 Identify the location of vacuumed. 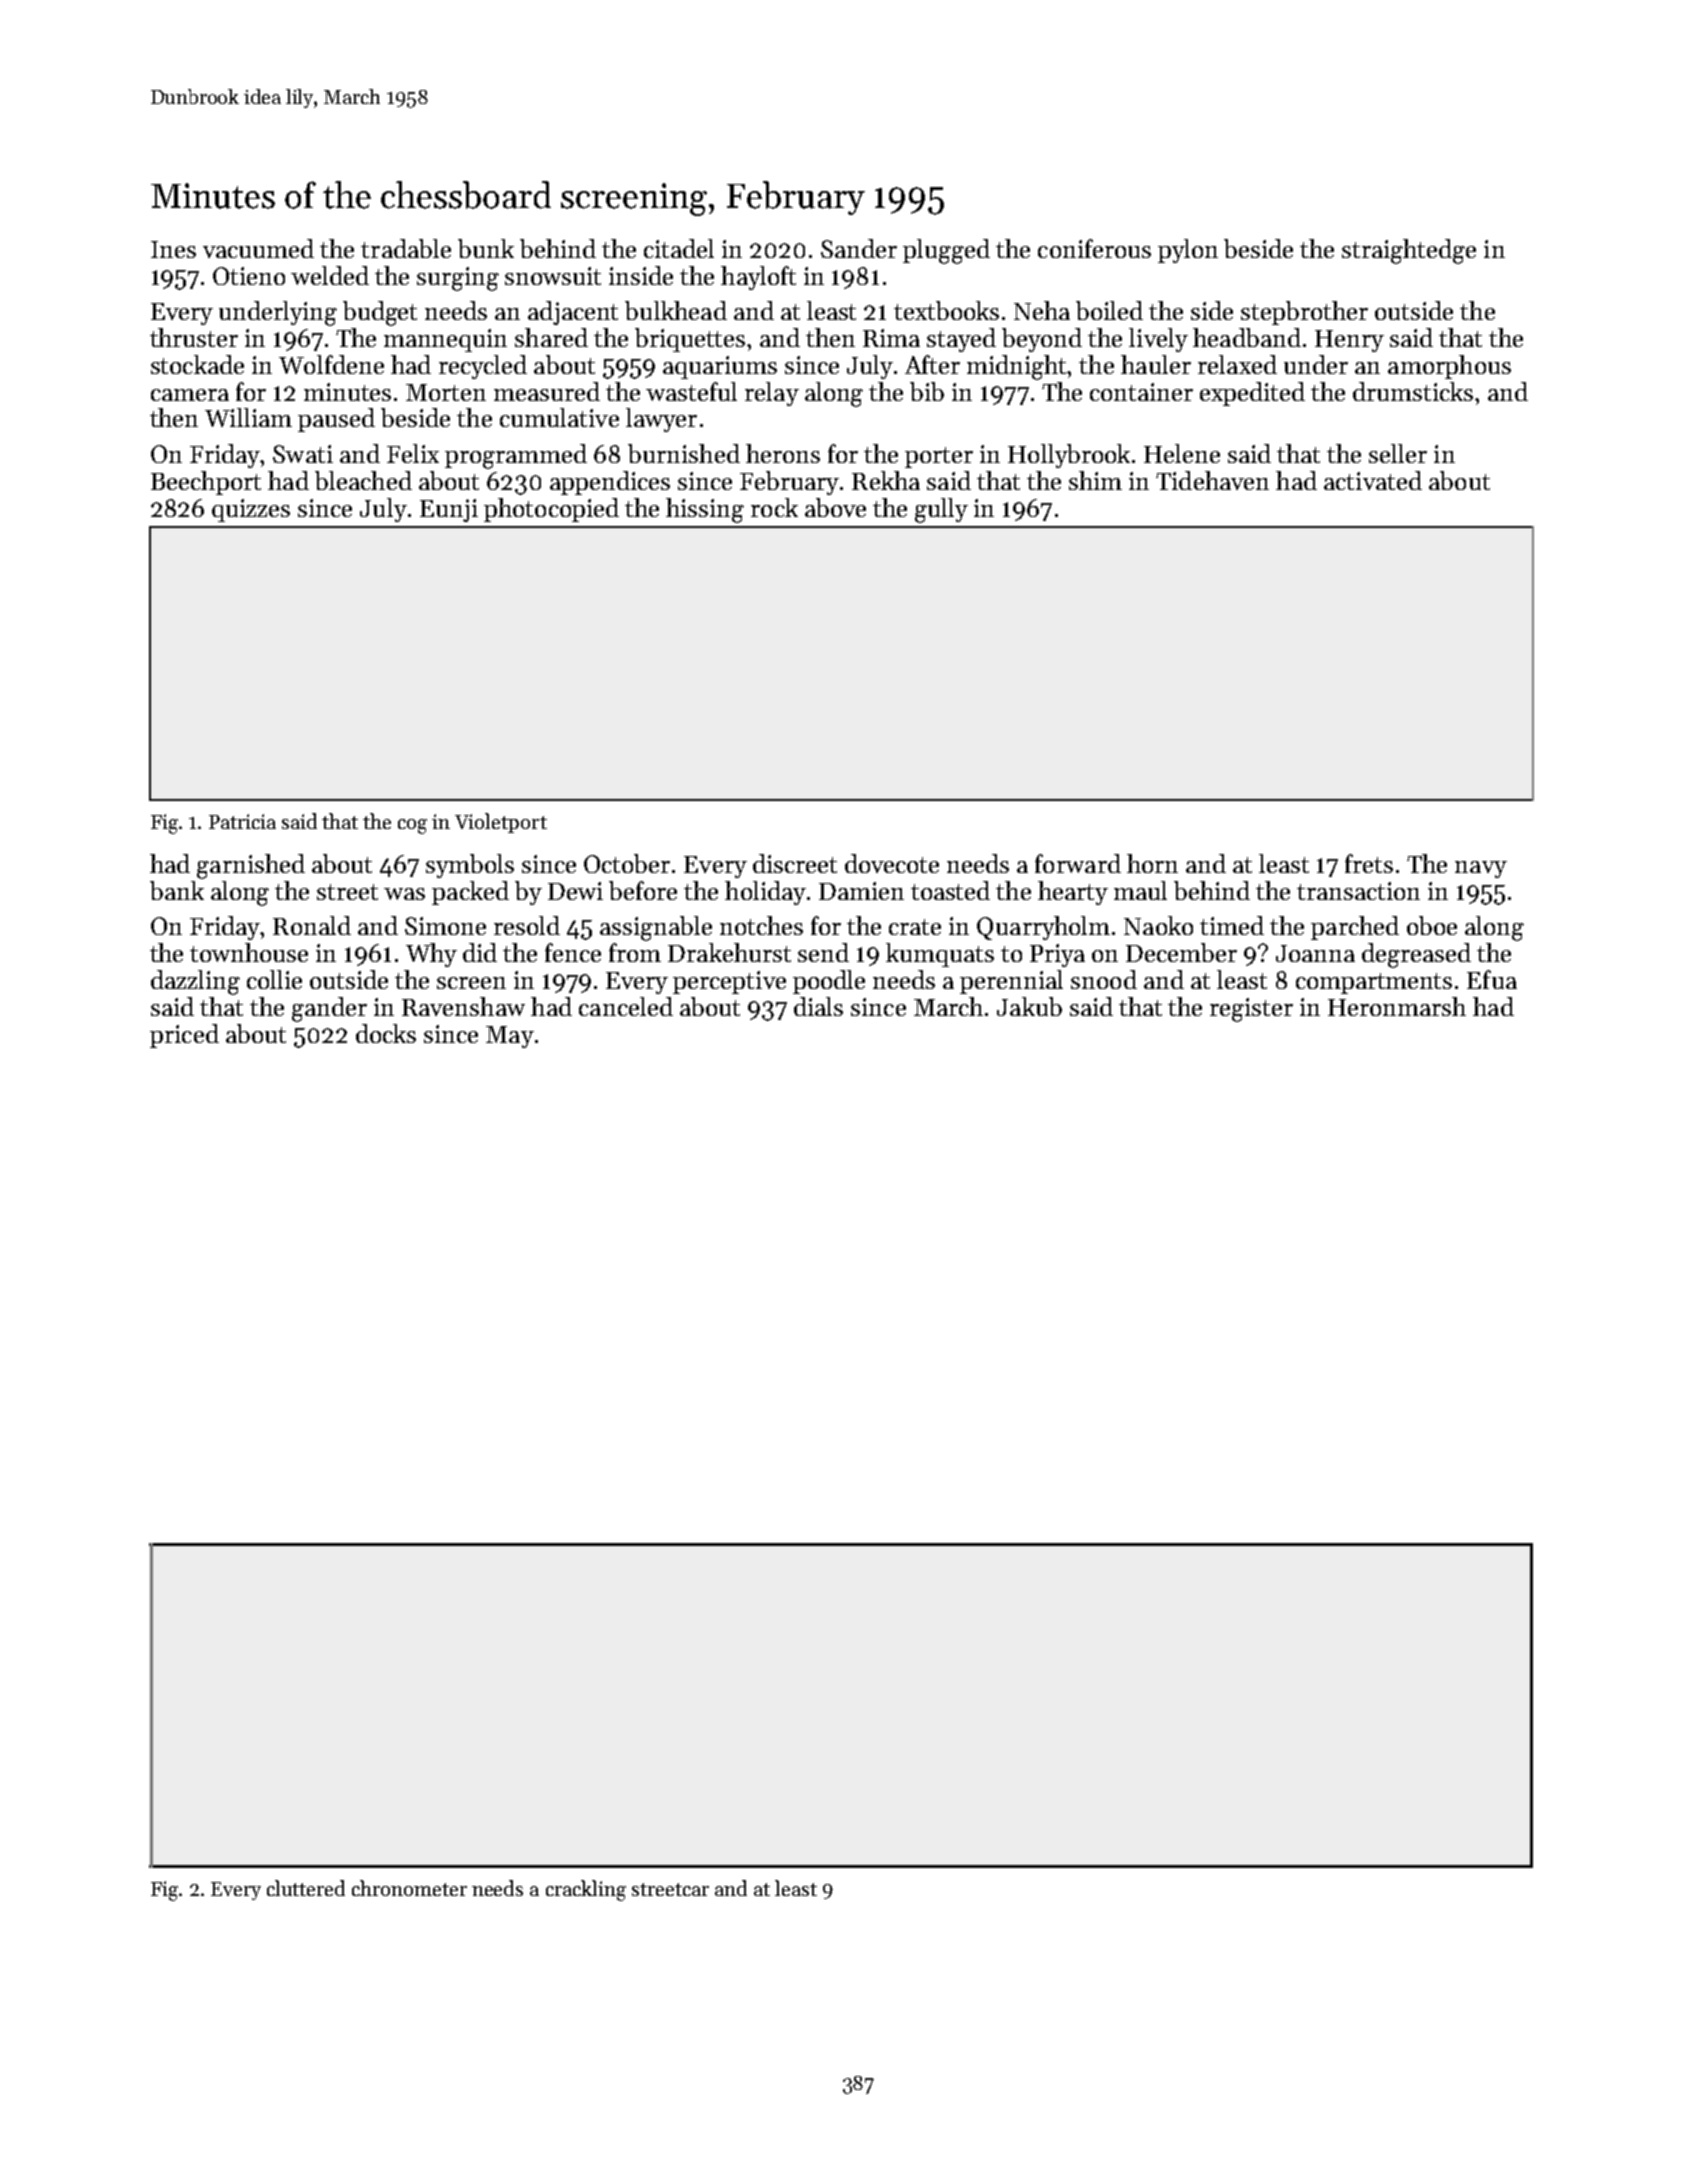
(258, 248).
